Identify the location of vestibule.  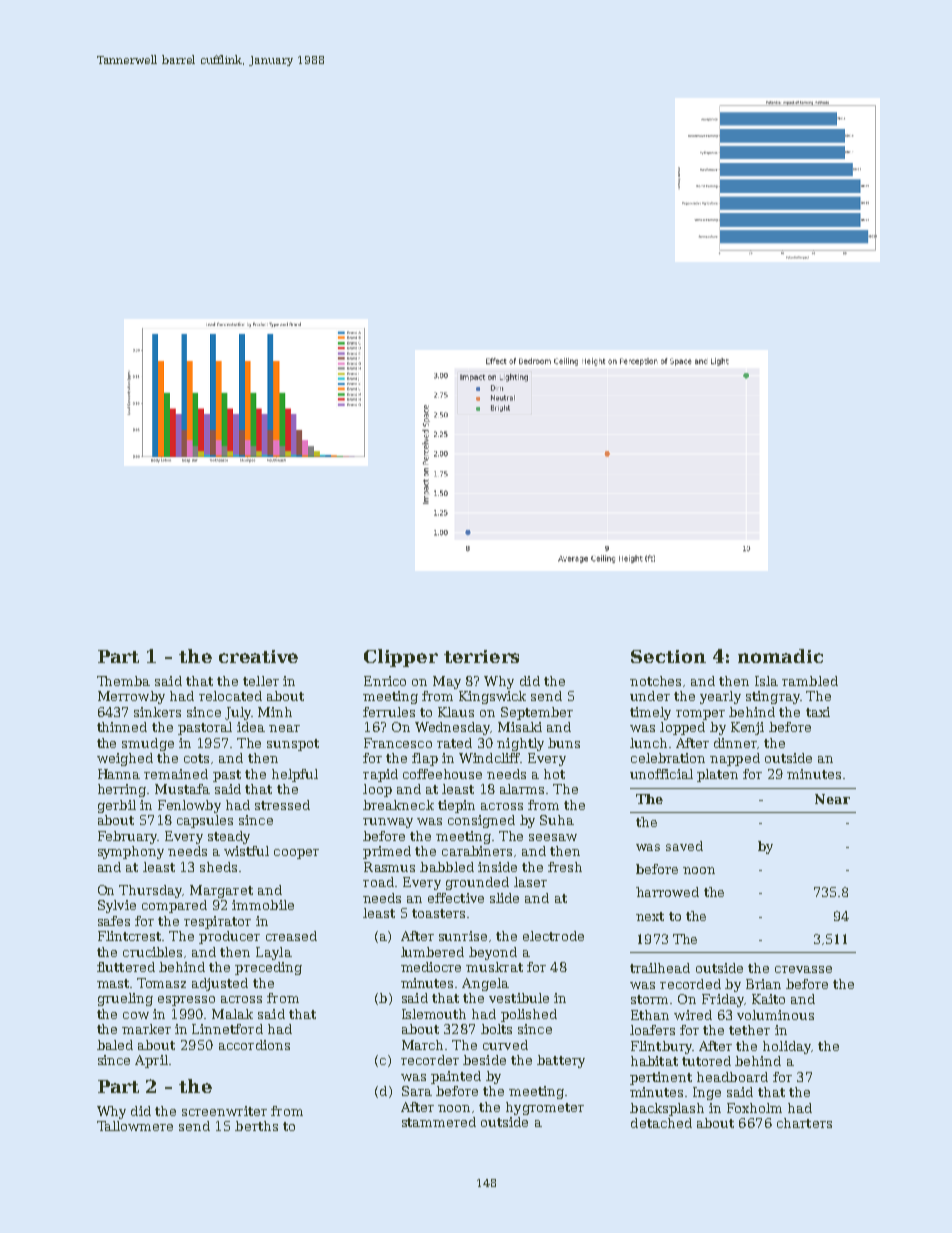
(519, 998).
